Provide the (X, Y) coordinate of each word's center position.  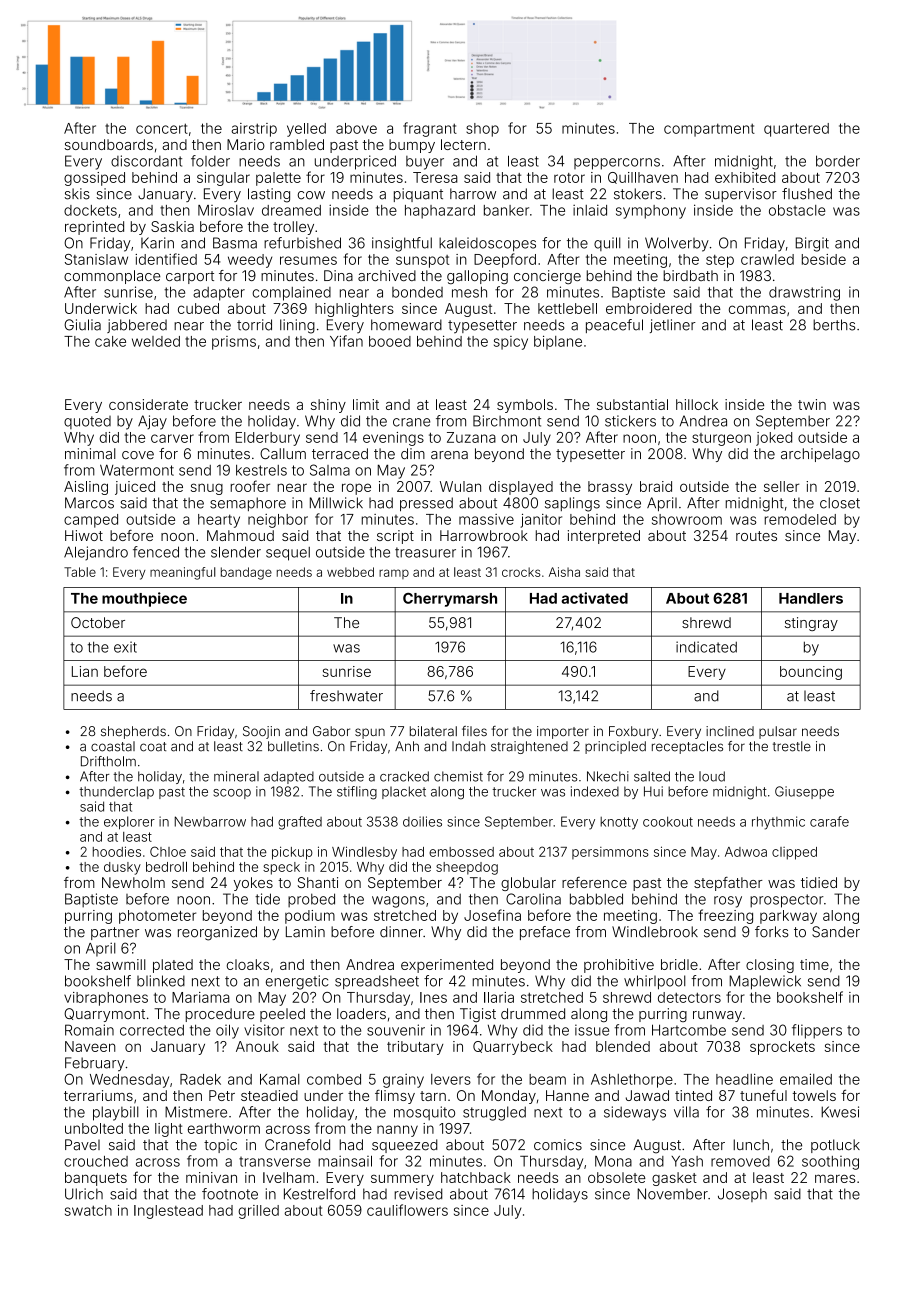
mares (835, 1178)
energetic (297, 982)
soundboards (109, 144)
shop (482, 130)
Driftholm (108, 761)
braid (656, 486)
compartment (709, 130)
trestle (792, 746)
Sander (836, 932)
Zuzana (471, 437)
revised (418, 1194)
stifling (357, 793)
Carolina (533, 899)
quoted (87, 422)
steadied (269, 1095)
